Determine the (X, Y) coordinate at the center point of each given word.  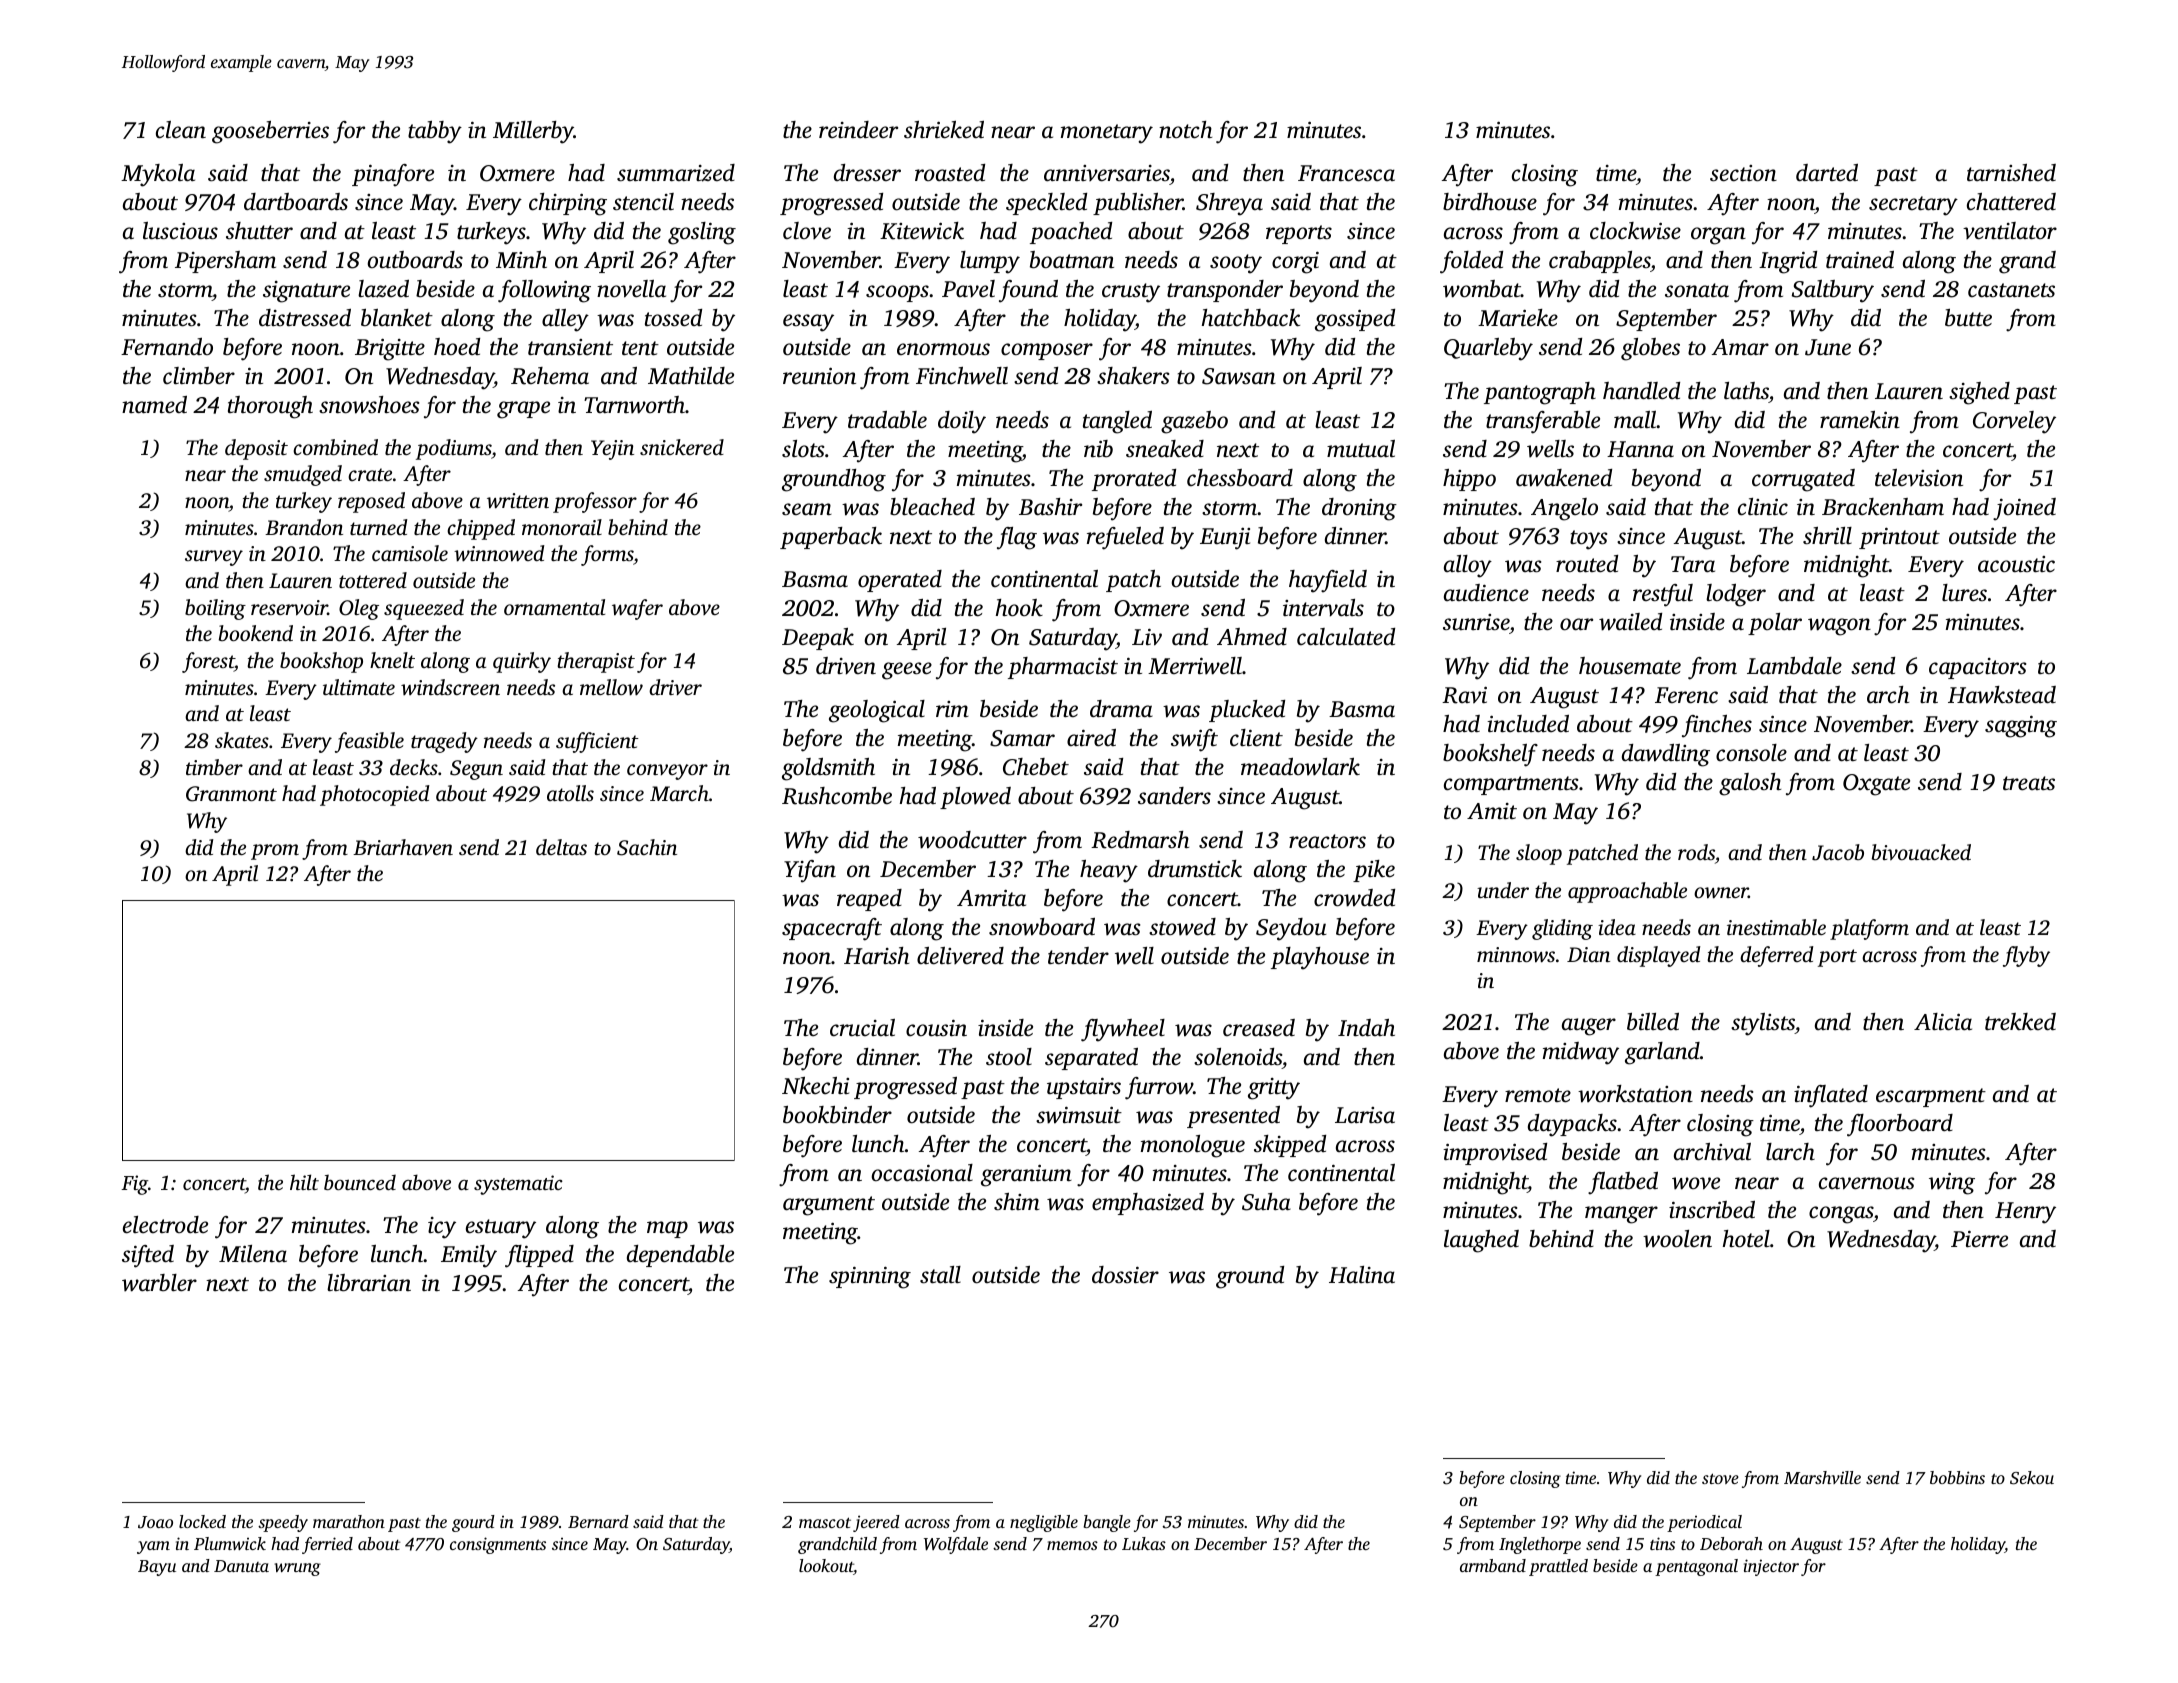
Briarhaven (403, 847)
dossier (1125, 1275)
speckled (1046, 204)
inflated (1831, 1096)
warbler (159, 1283)
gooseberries (270, 132)
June (1828, 347)
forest (208, 662)
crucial (862, 1028)
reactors (1327, 841)
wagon (1839, 627)
